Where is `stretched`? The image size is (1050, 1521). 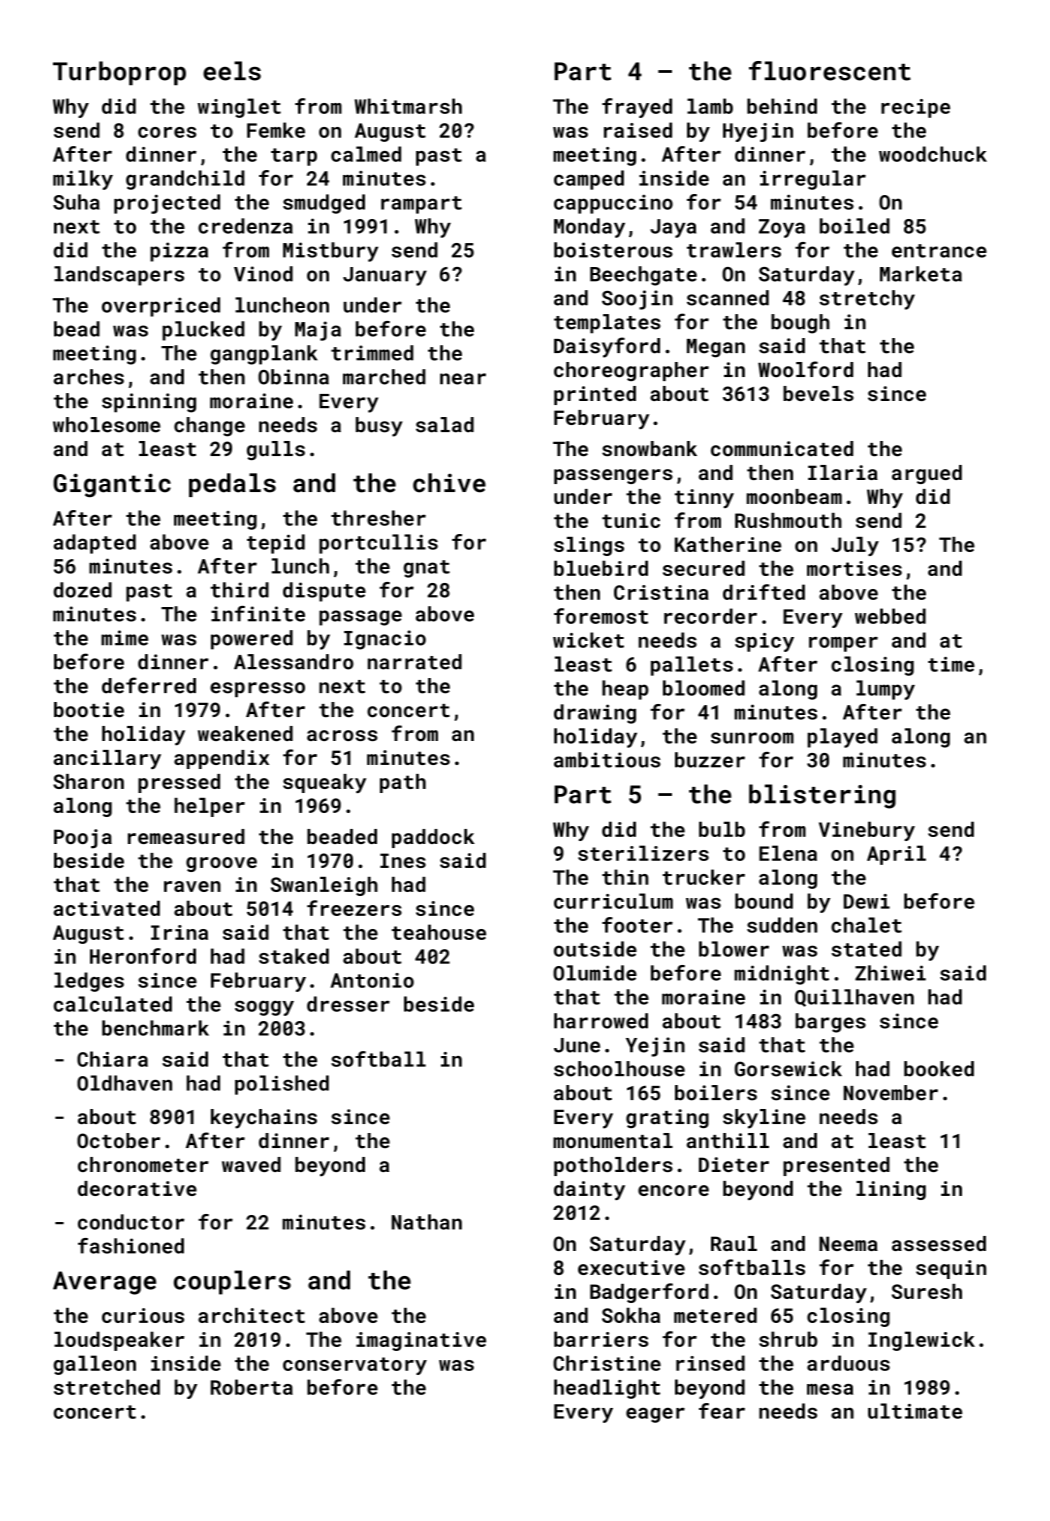 stretched is located at coordinates (107, 1387).
